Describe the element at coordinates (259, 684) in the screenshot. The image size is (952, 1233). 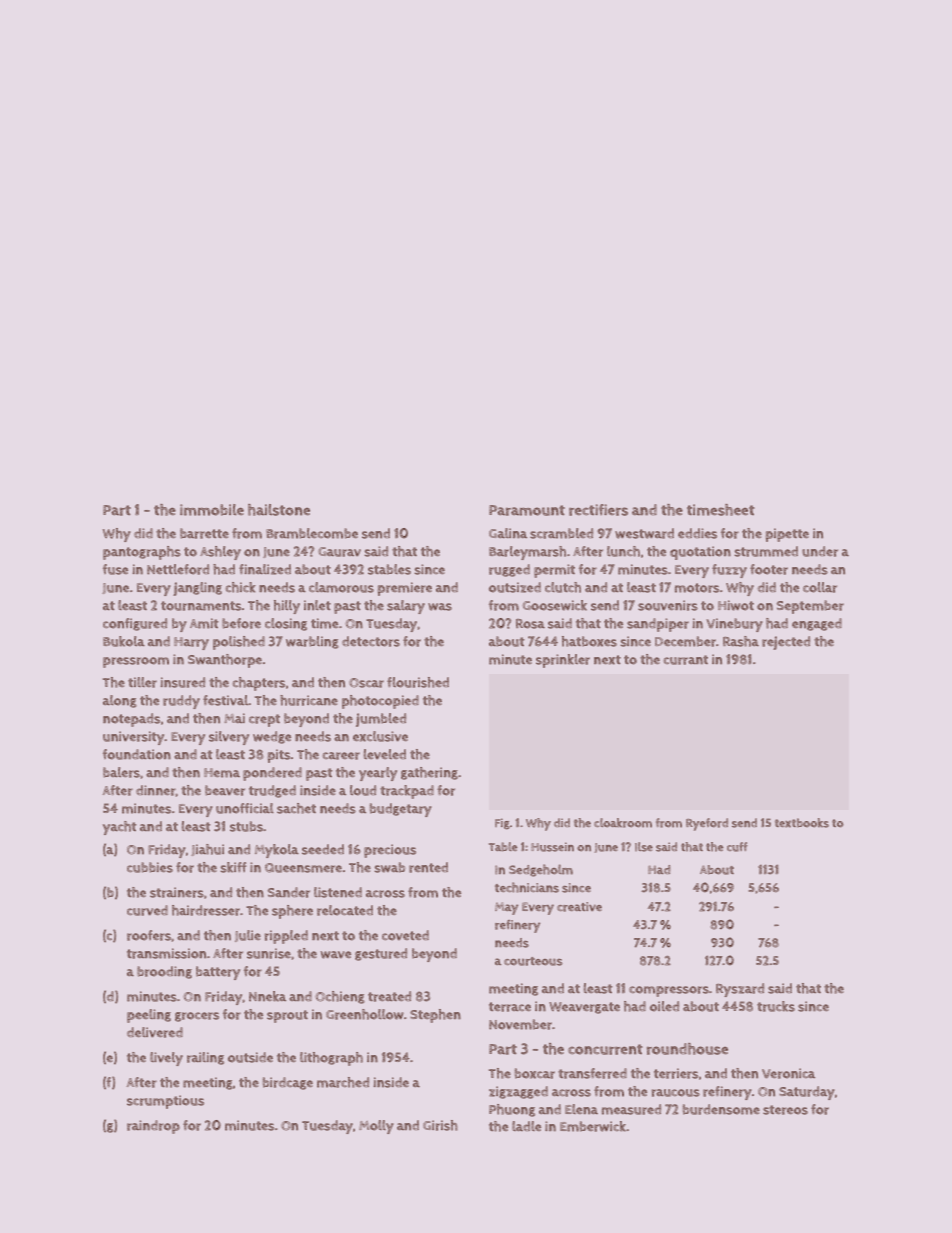
I see `chapters` at that location.
